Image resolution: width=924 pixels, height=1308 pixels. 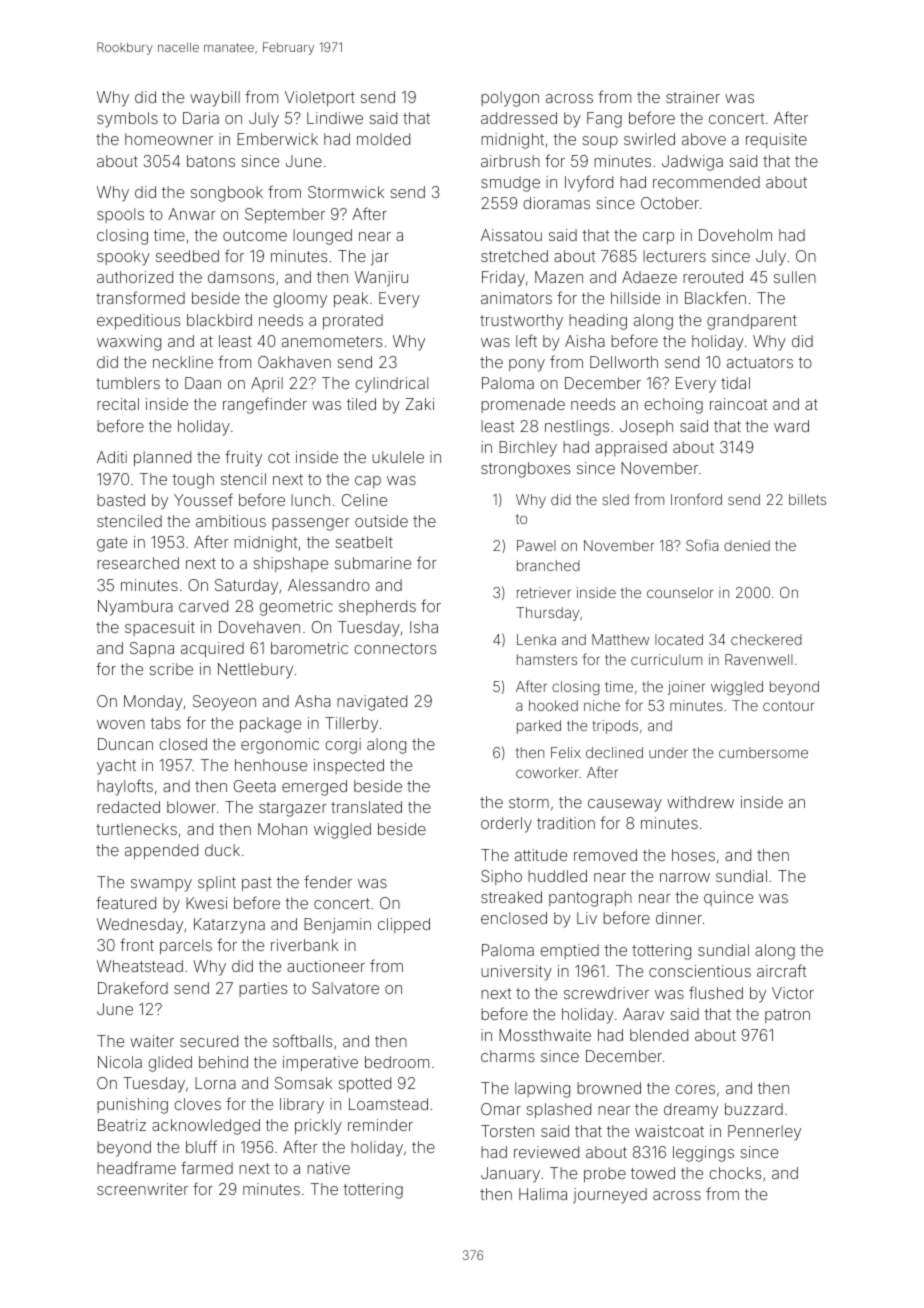 What do you see at coordinates (788, 706) in the image?
I see `contour` at bounding box center [788, 706].
